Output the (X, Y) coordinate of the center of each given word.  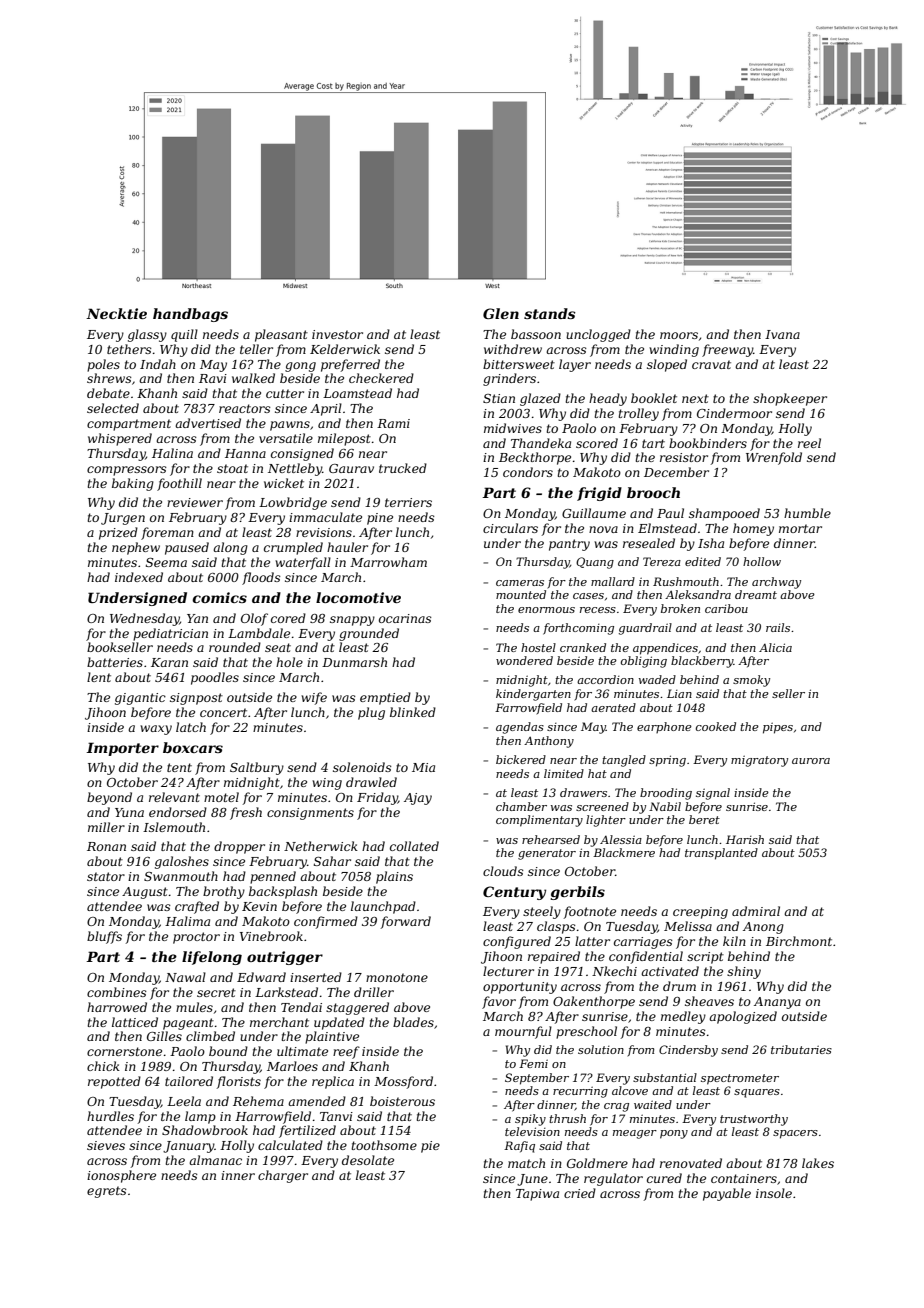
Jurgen (123, 519)
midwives (513, 428)
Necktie (116, 313)
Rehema (258, 1101)
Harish (745, 839)
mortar (800, 528)
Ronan (106, 846)
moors (679, 335)
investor (337, 334)
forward (406, 922)
